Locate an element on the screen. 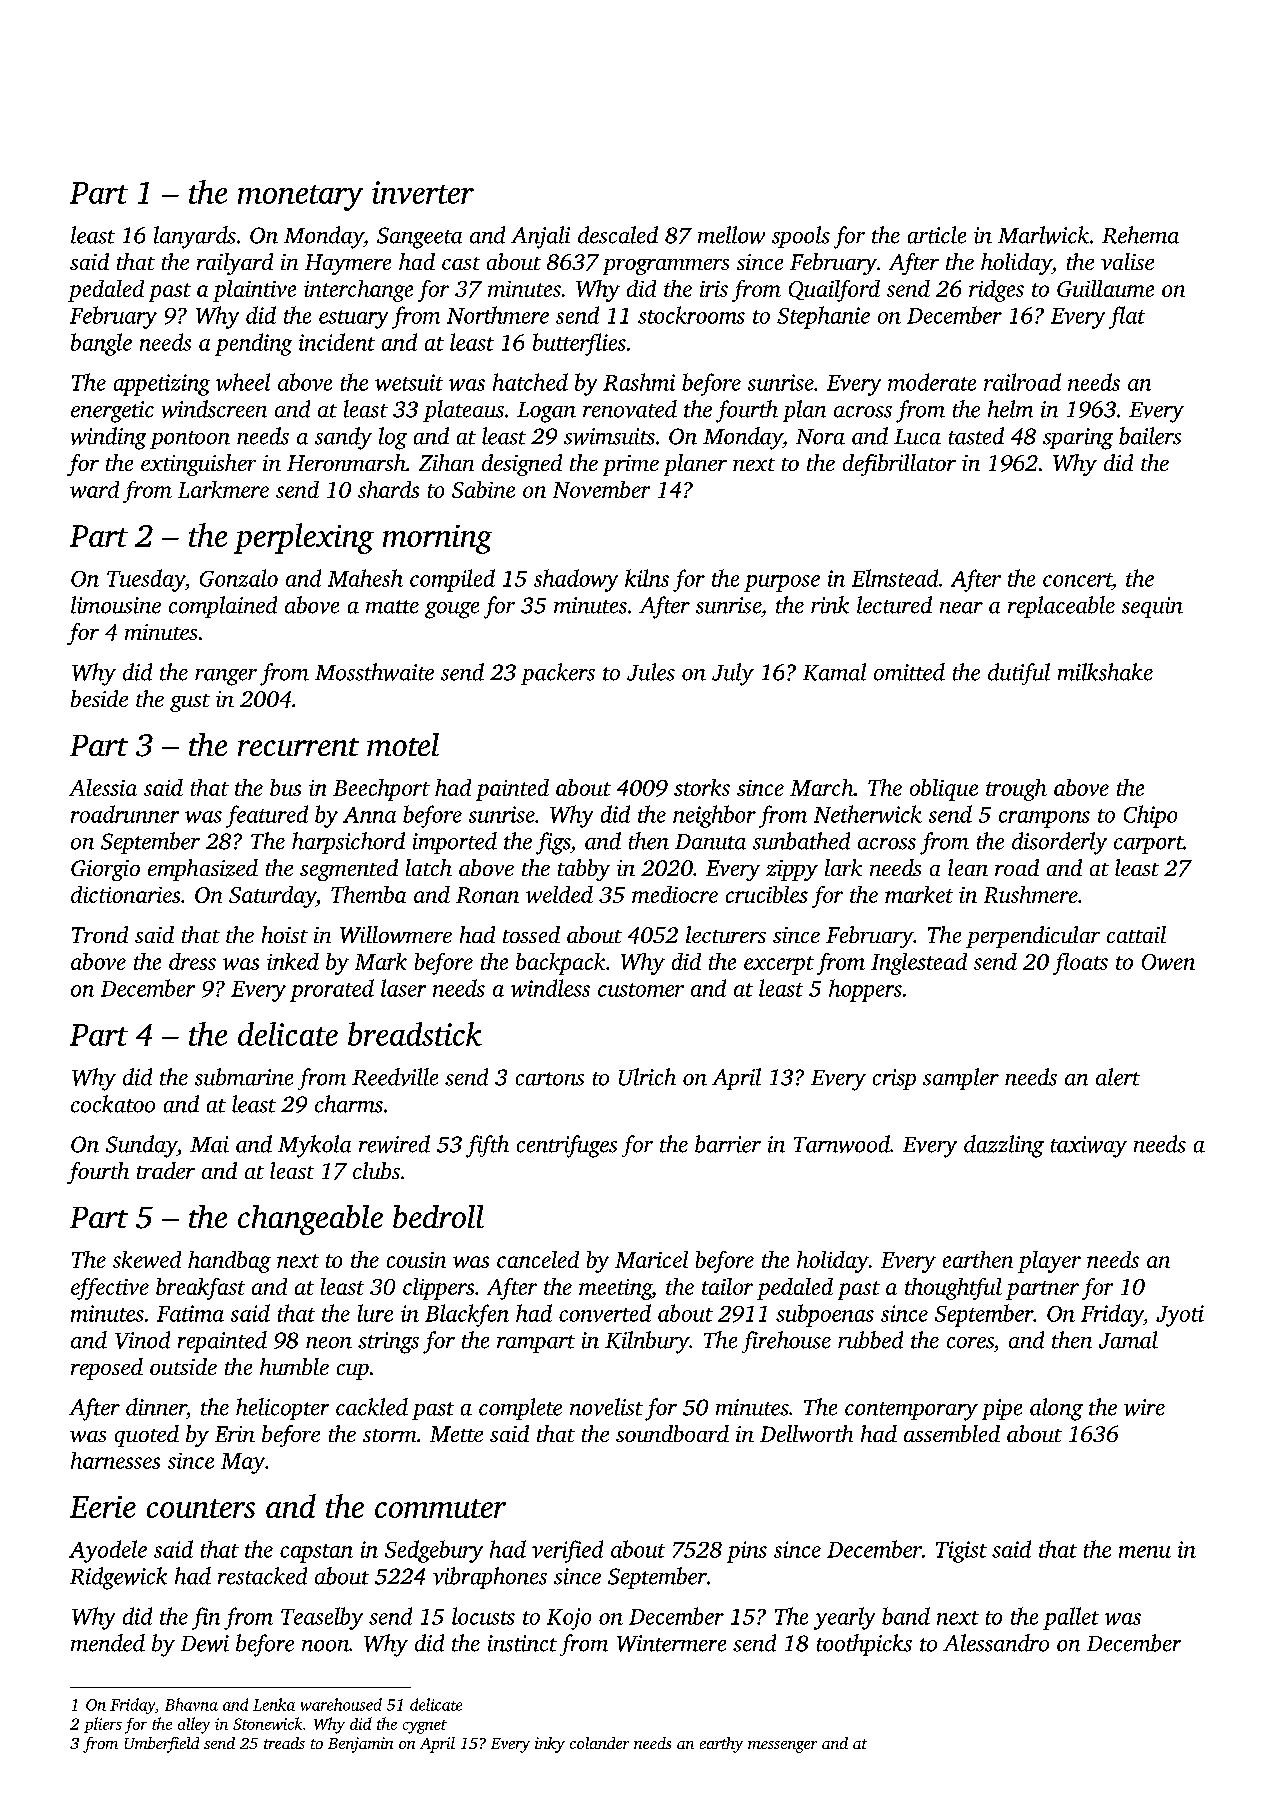  moderate is located at coordinates (932, 382).
